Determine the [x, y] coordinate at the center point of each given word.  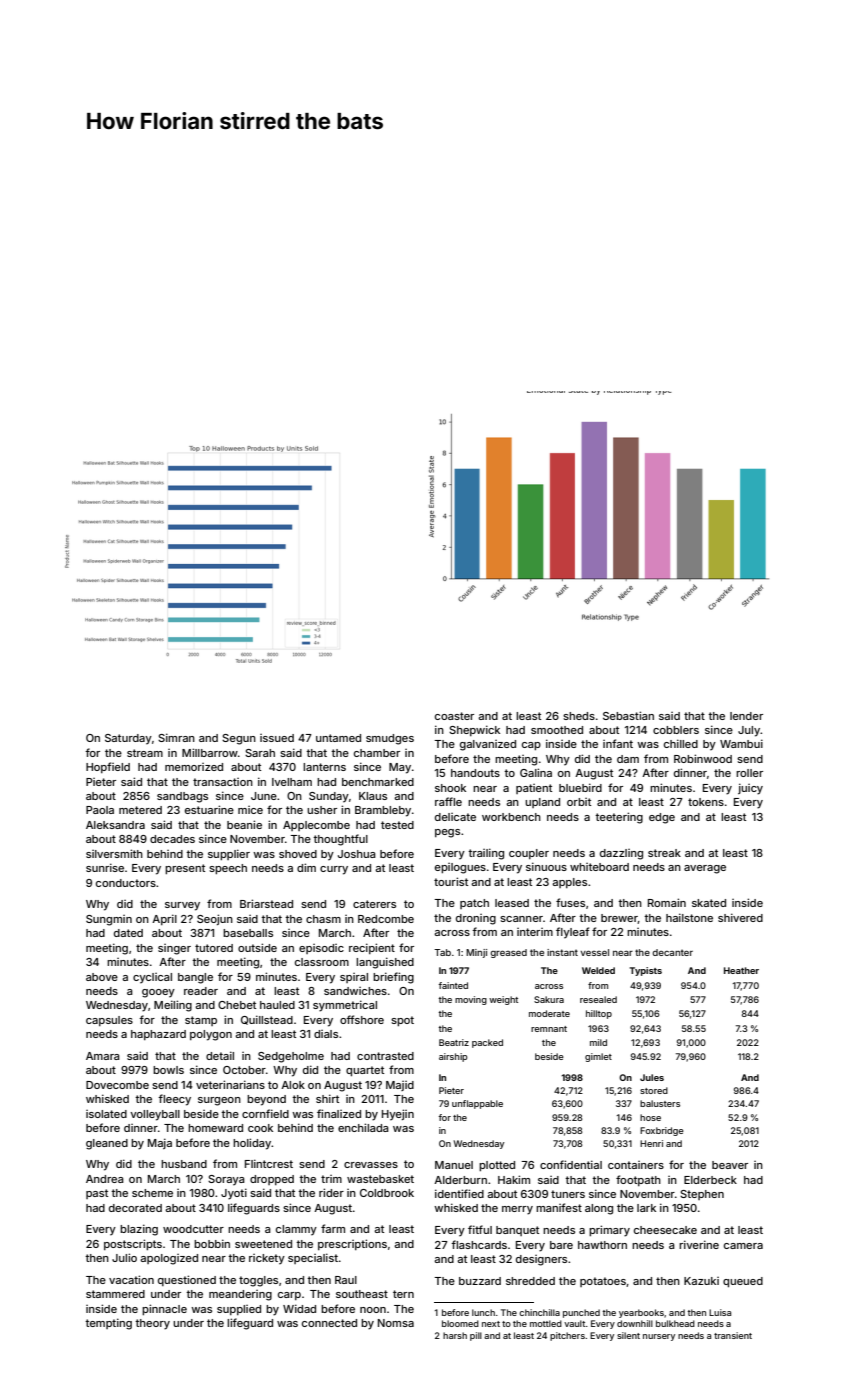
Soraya [226, 1180]
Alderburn [460, 1180]
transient [733, 1335]
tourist [451, 881]
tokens [706, 802]
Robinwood [703, 758]
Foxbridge [662, 1131]
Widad [299, 1308]
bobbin [212, 1243]
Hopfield [108, 767]
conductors [126, 883]
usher [322, 810]
